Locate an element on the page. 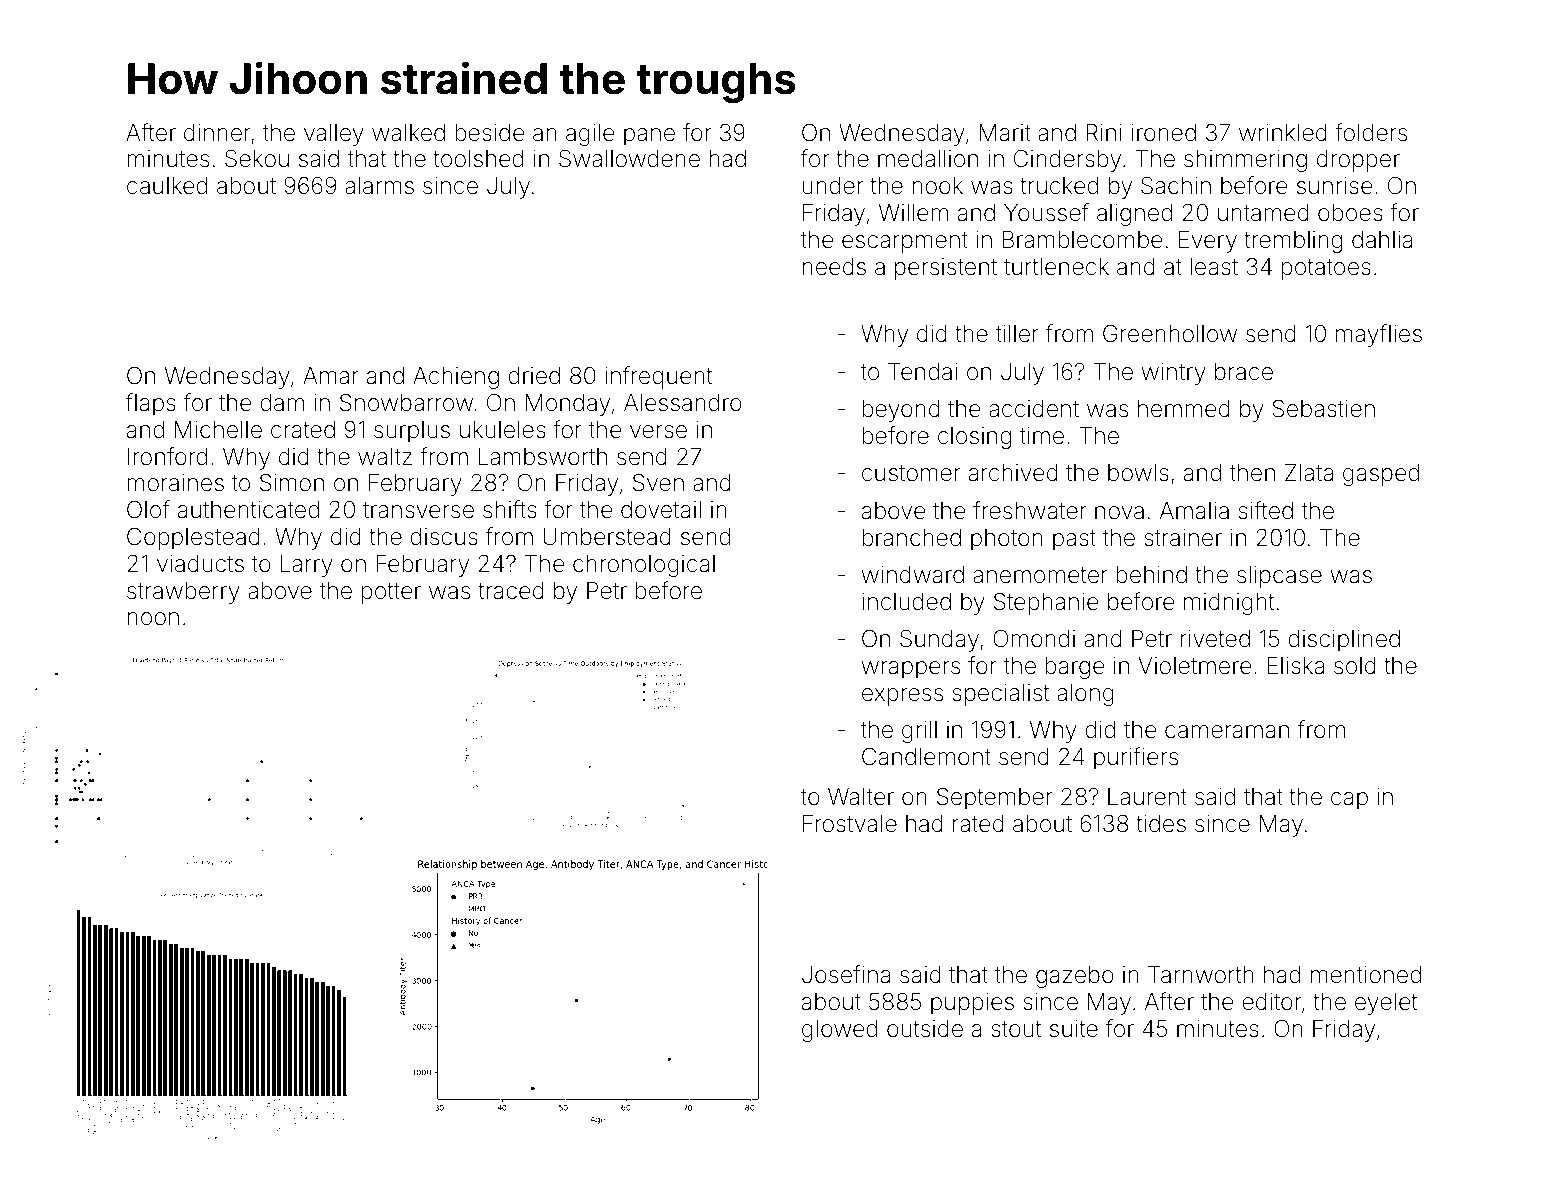 This document has height=1198, width=1551. glowed is located at coordinates (839, 1031).
